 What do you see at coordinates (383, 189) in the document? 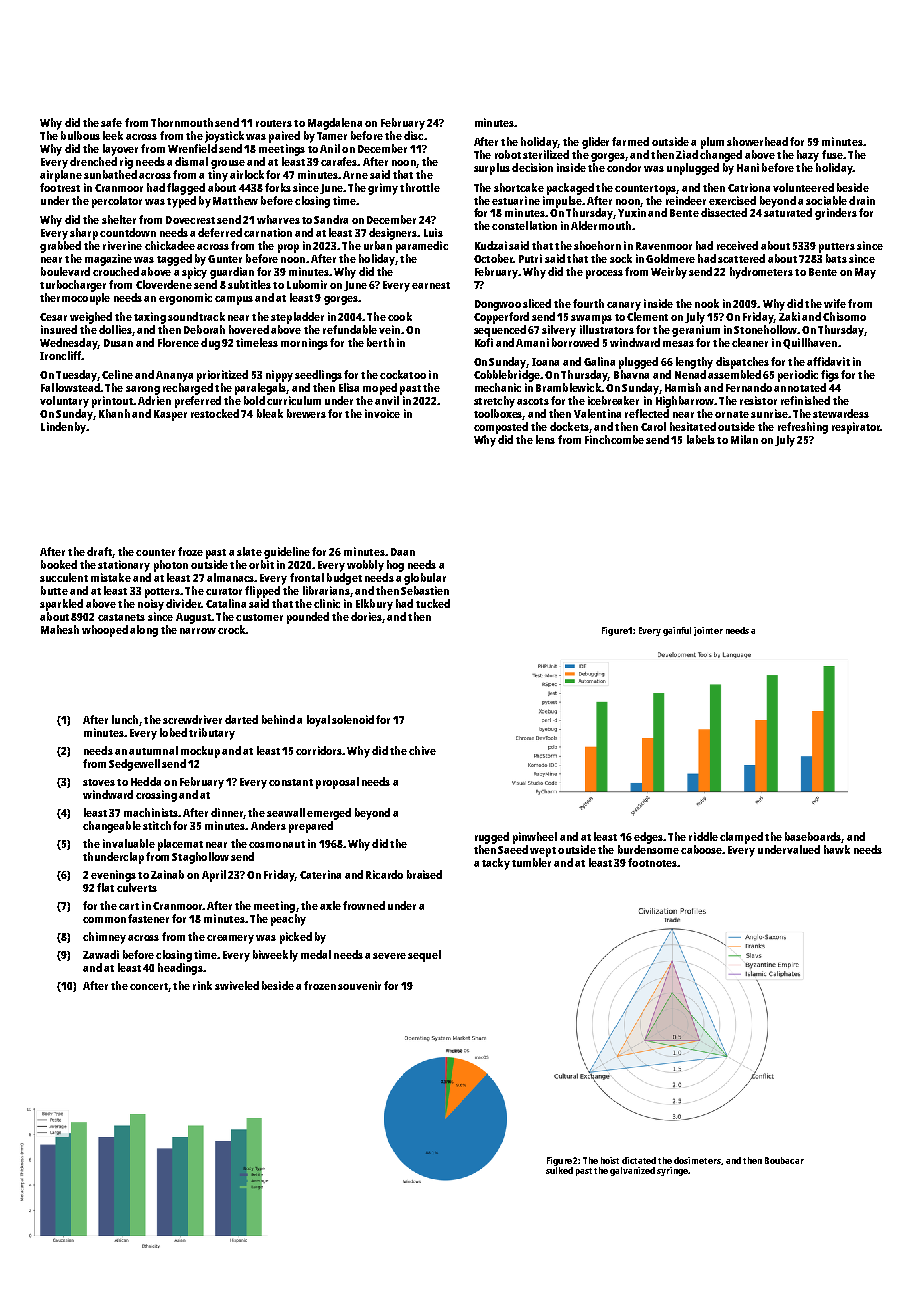
I see `grimy` at bounding box center [383, 189].
